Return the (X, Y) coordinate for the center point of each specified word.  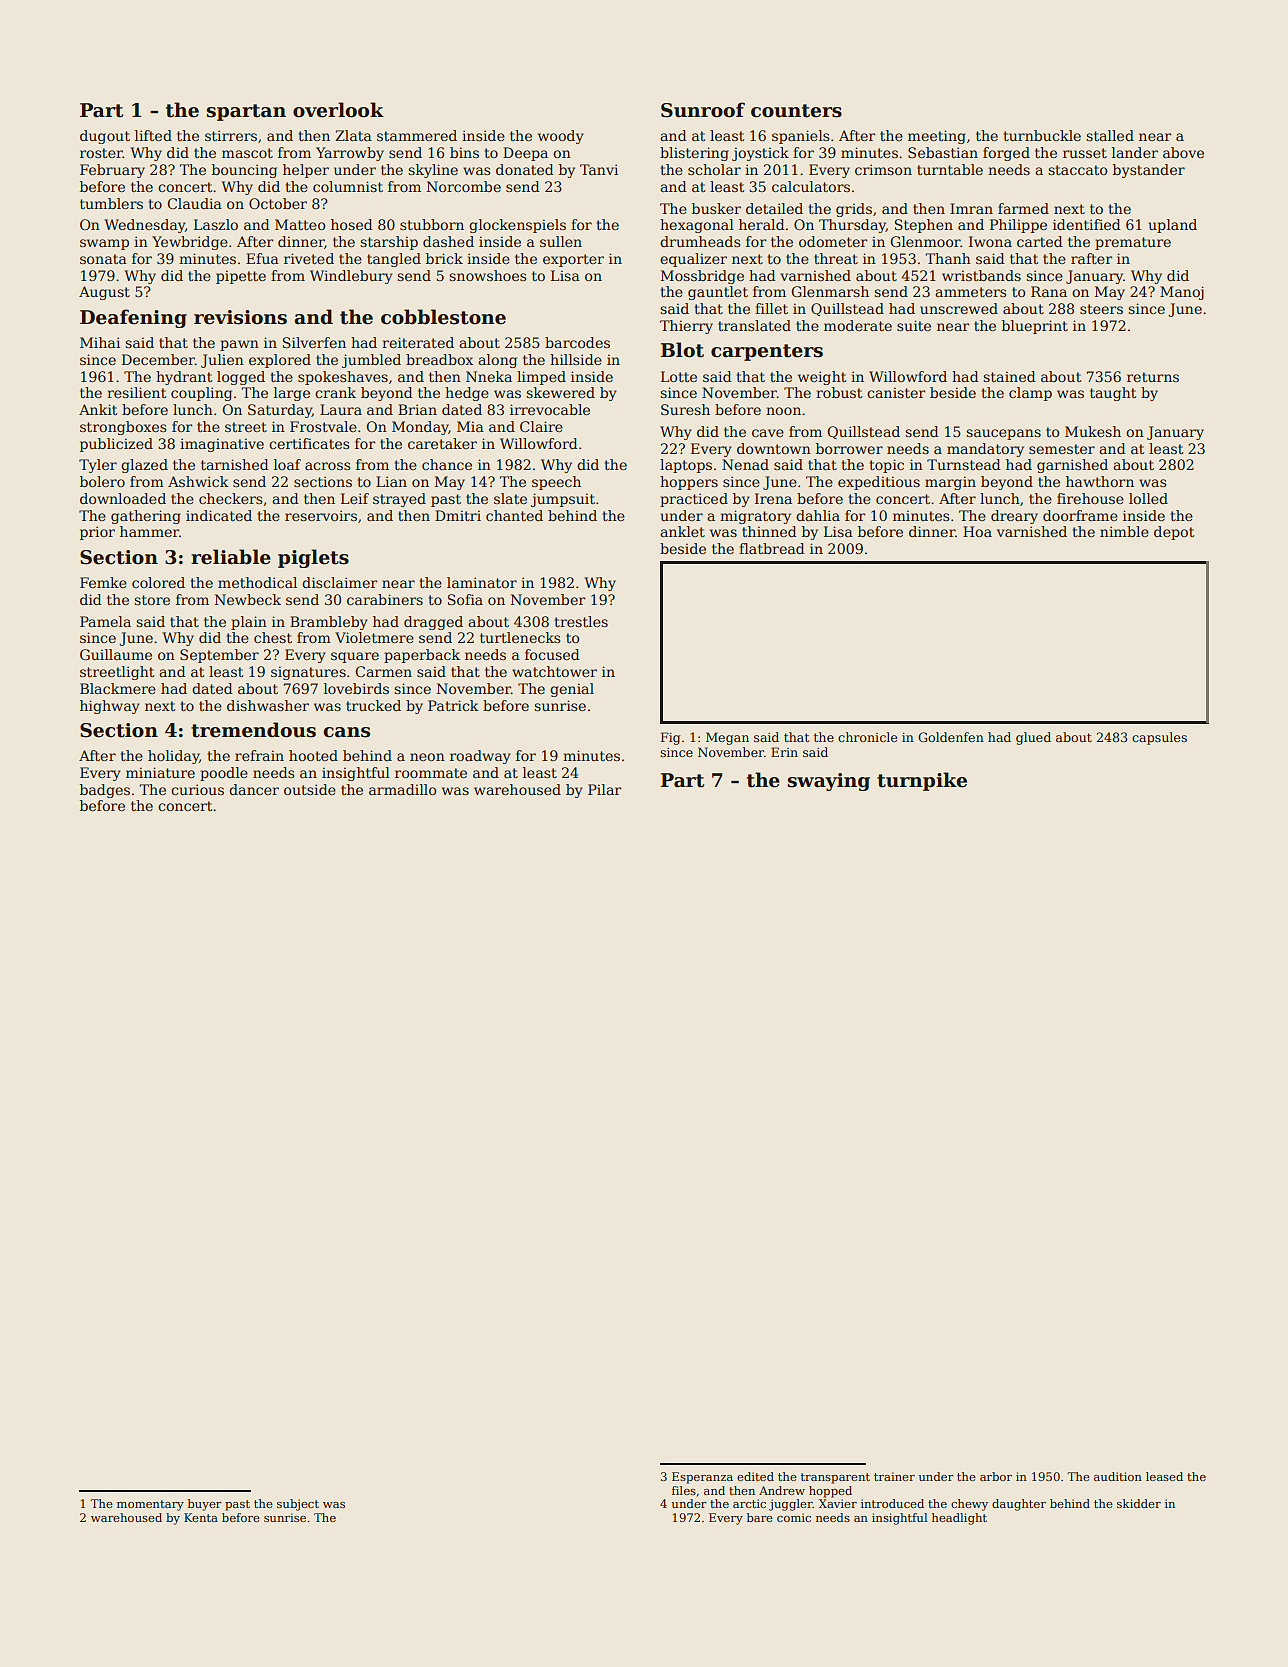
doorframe (1080, 515)
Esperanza (702, 1478)
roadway (480, 757)
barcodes (577, 342)
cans (346, 732)
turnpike (922, 781)
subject (298, 1505)
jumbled (371, 361)
